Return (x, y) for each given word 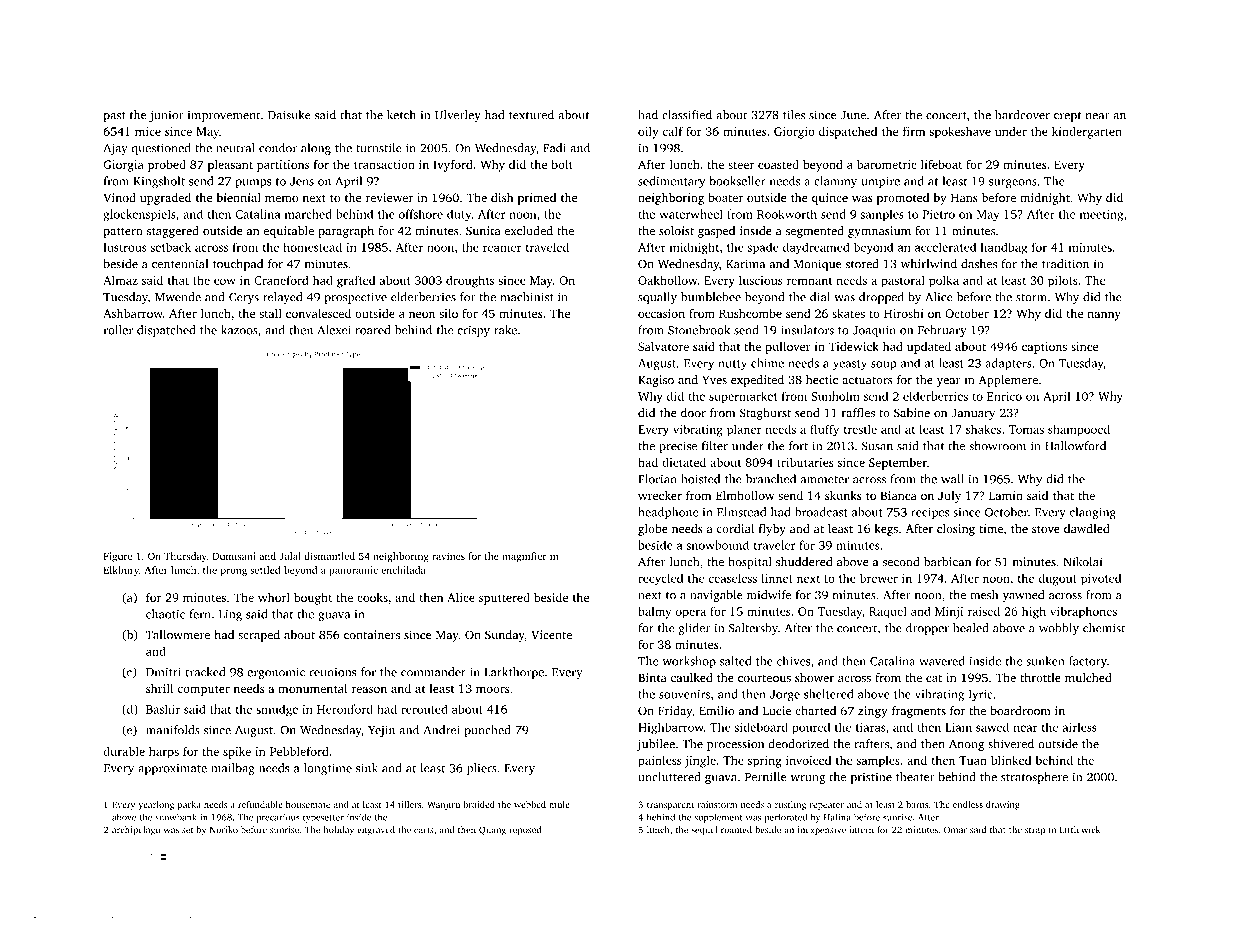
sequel (704, 830)
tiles (794, 115)
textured (531, 115)
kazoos (239, 330)
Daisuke (289, 115)
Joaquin (874, 331)
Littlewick (1080, 829)
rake (505, 330)
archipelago (136, 830)
